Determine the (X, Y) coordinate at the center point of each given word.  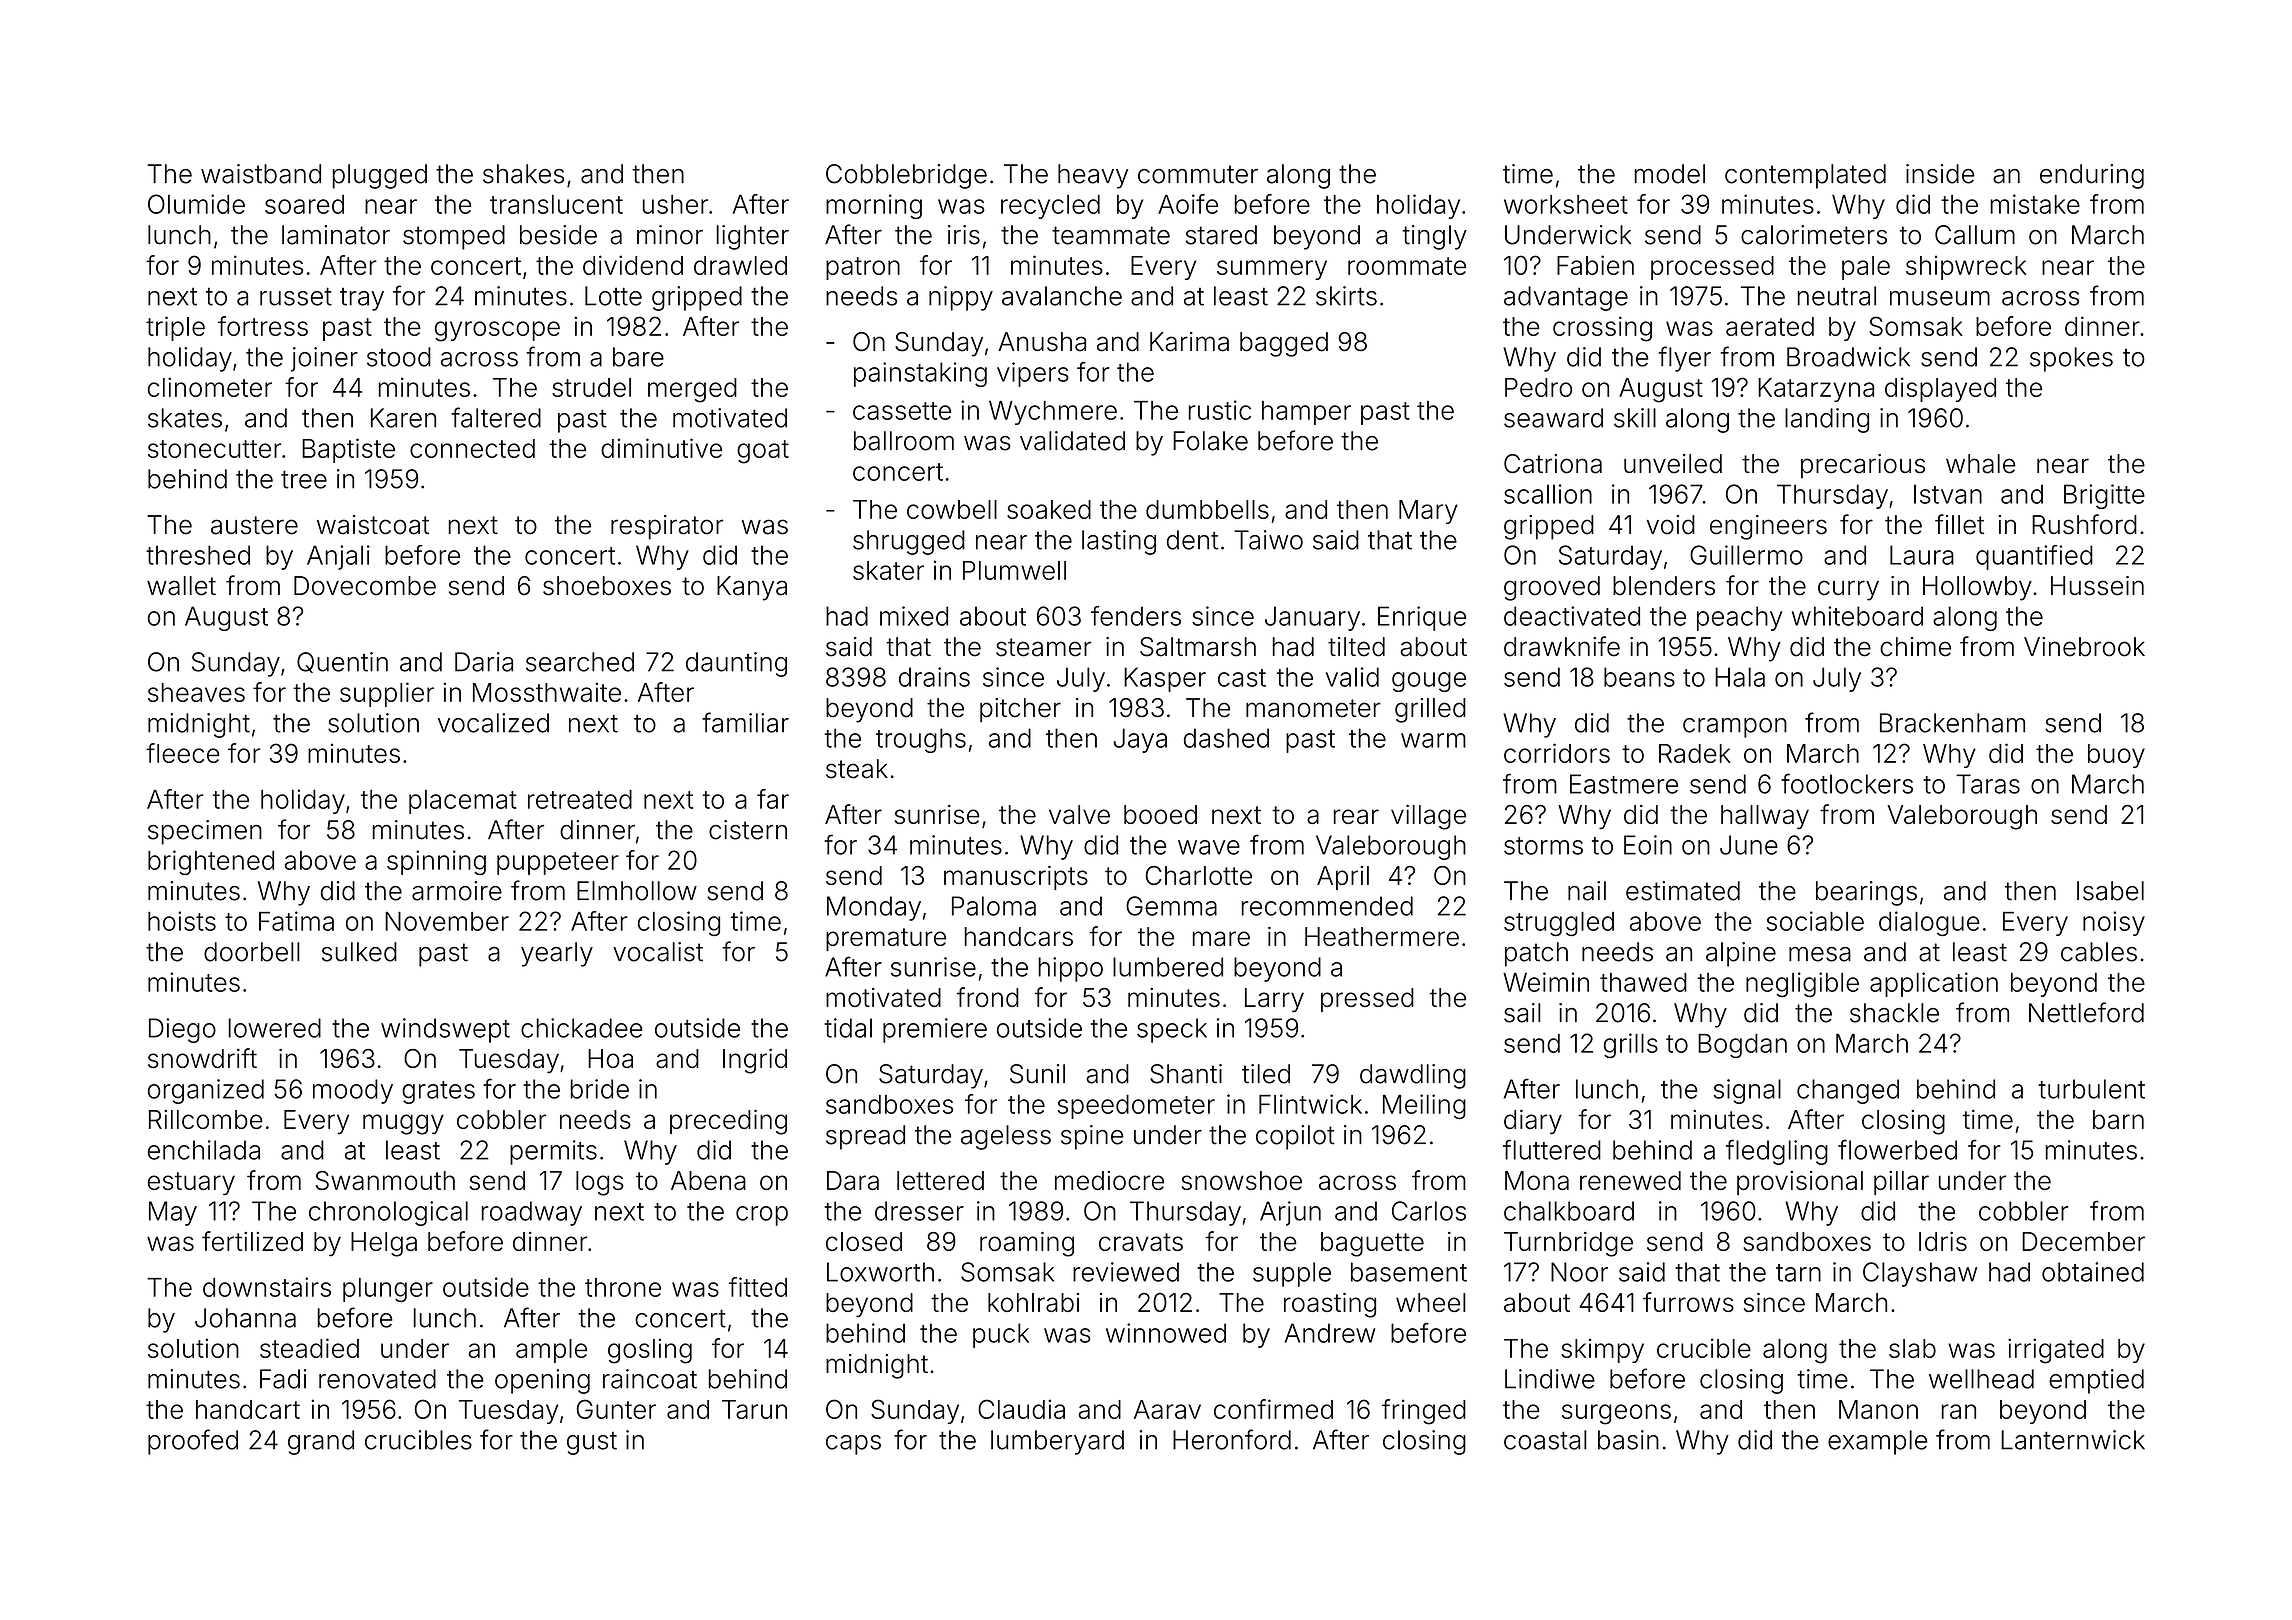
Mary (1428, 512)
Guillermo (1746, 555)
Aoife (1188, 204)
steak (857, 769)
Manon (1878, 1409)
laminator (336, 235)
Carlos (1429, 1211)
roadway (531, 1213)
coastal (1545, 1440)
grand (321, 1442)
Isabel (2110, 891)
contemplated (1805, 176)
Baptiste (348, 450)
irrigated (2056, 1351)
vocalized (493, 723)
